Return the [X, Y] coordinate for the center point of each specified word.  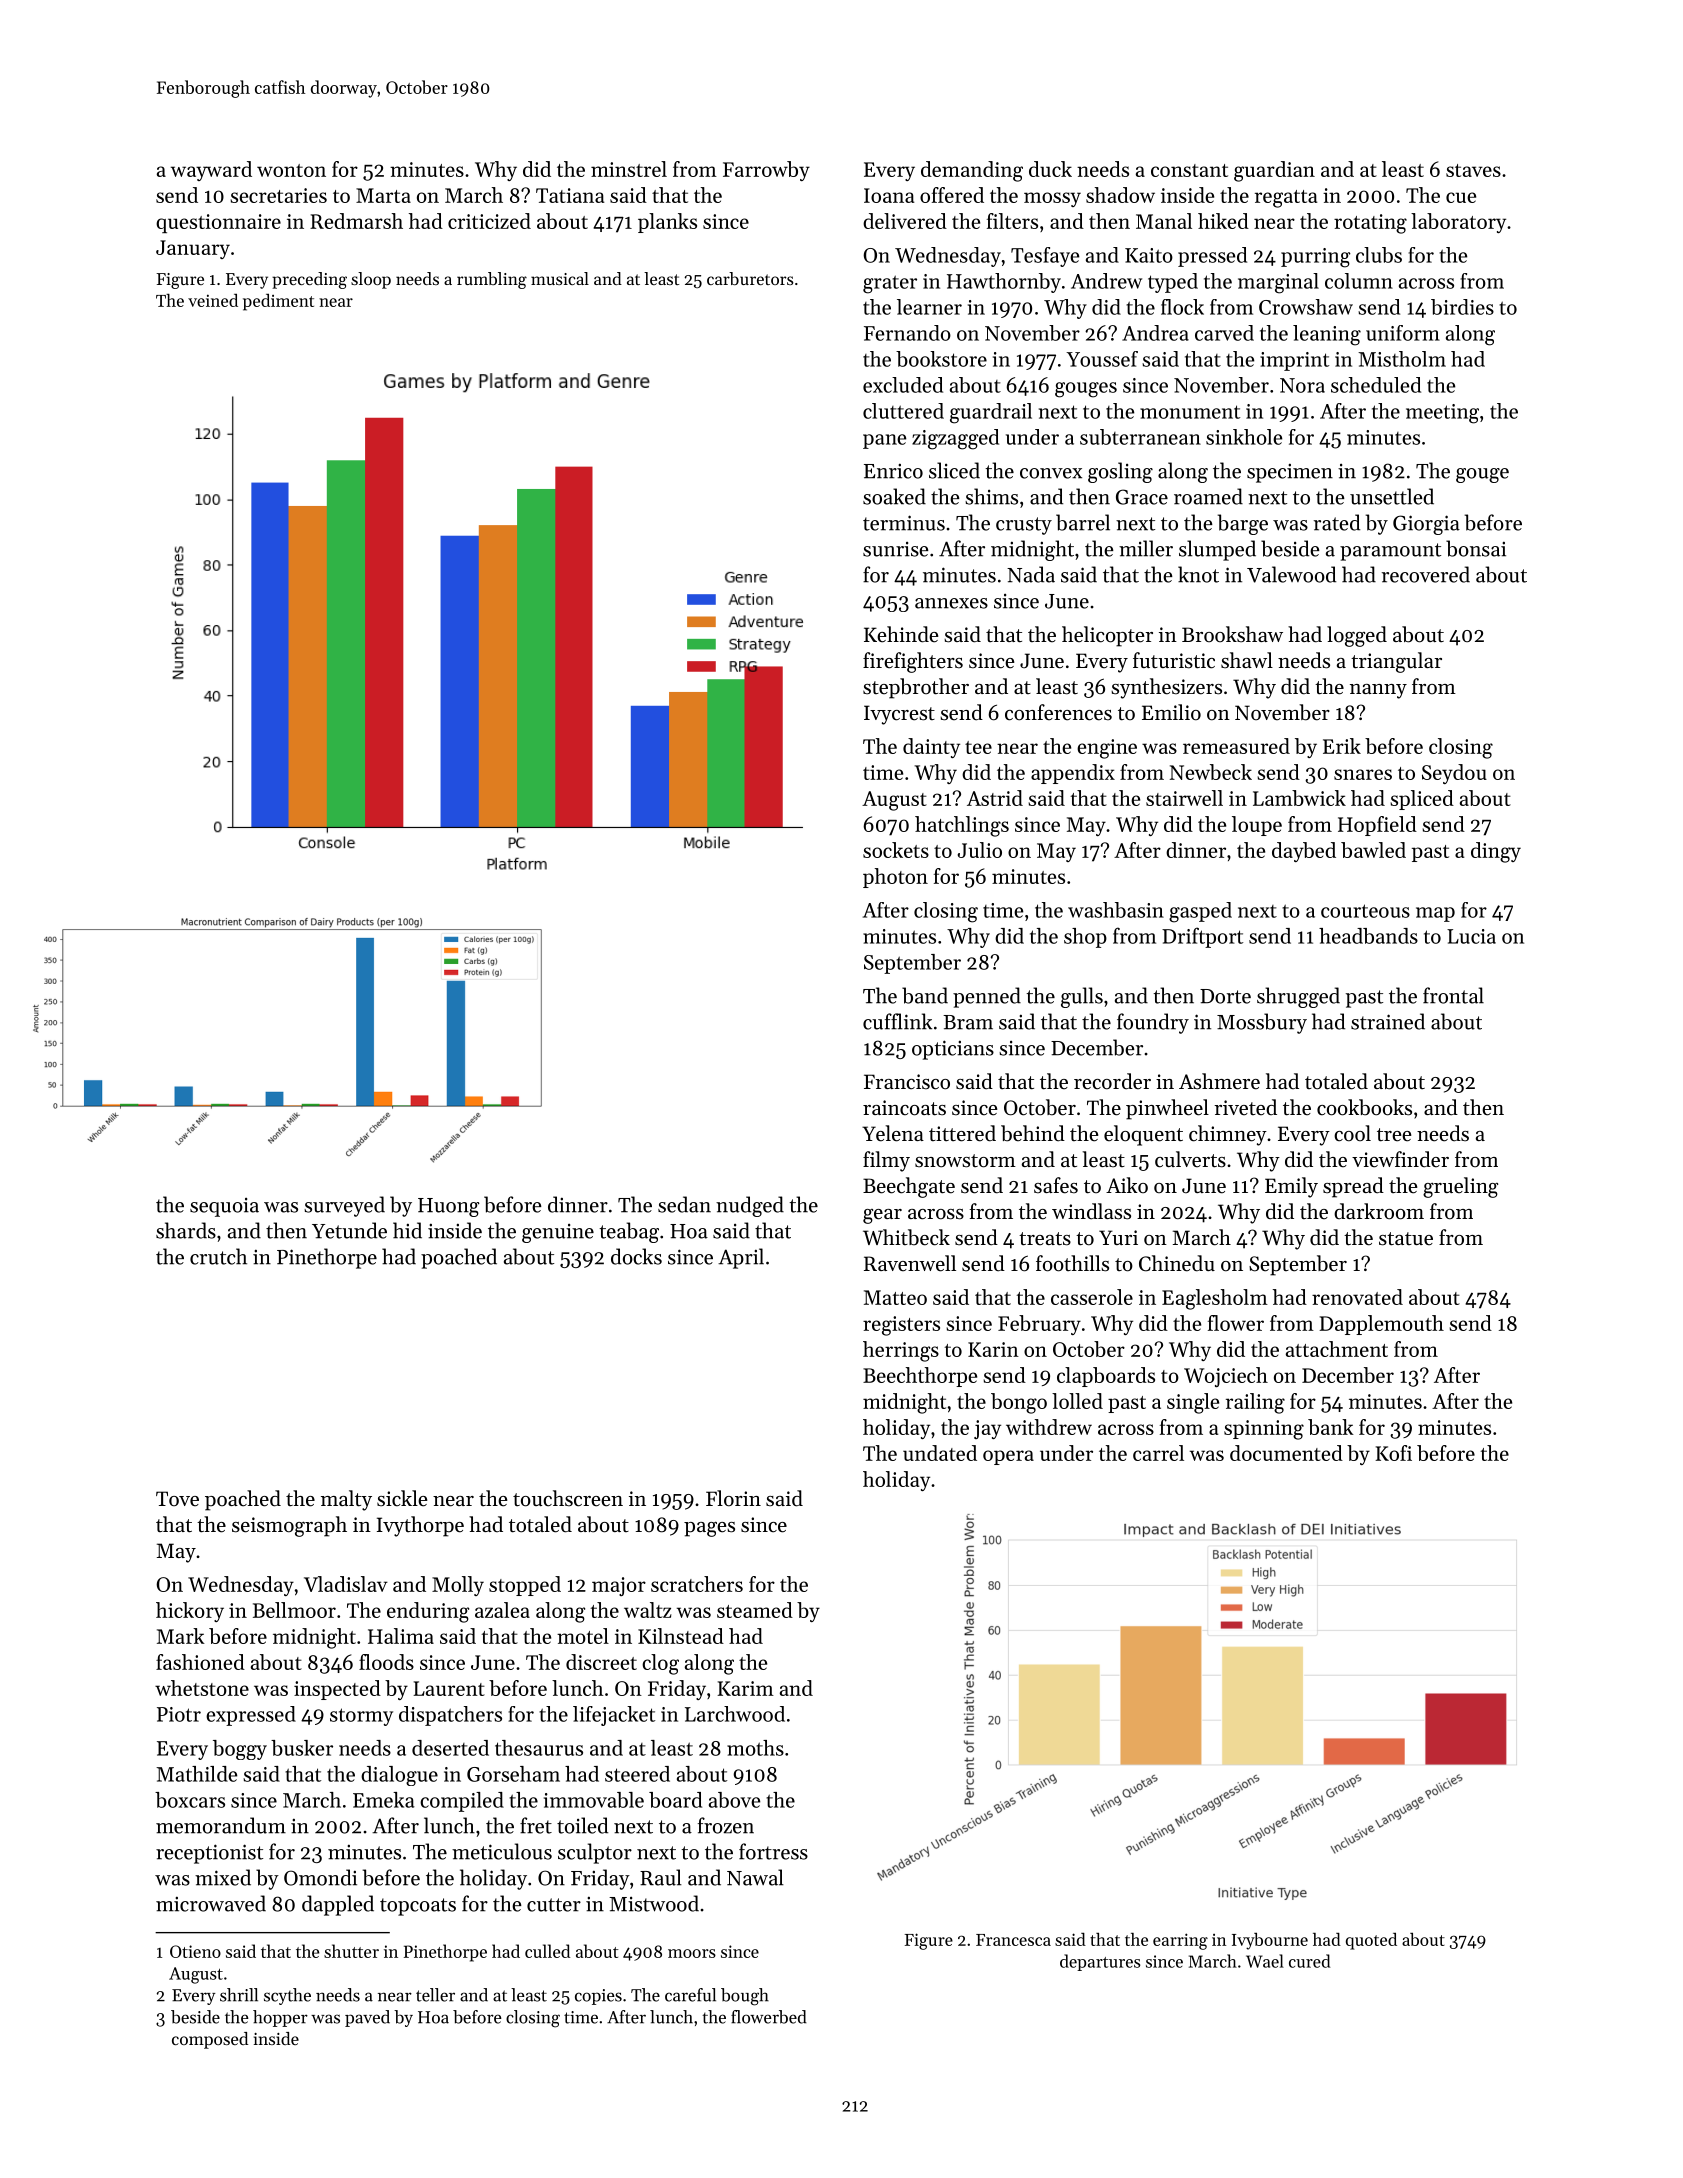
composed [210, 2040]
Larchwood [735, 1714]
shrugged [1298, 997]
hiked [1223, 221]
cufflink [897, 1021]
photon [895, 878]
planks [667, 223]
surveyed [344, 1206]
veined [213, 300]
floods [386, 1662]
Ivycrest [899, 715]
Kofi [1393, 1453]
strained [1388, 1021]
